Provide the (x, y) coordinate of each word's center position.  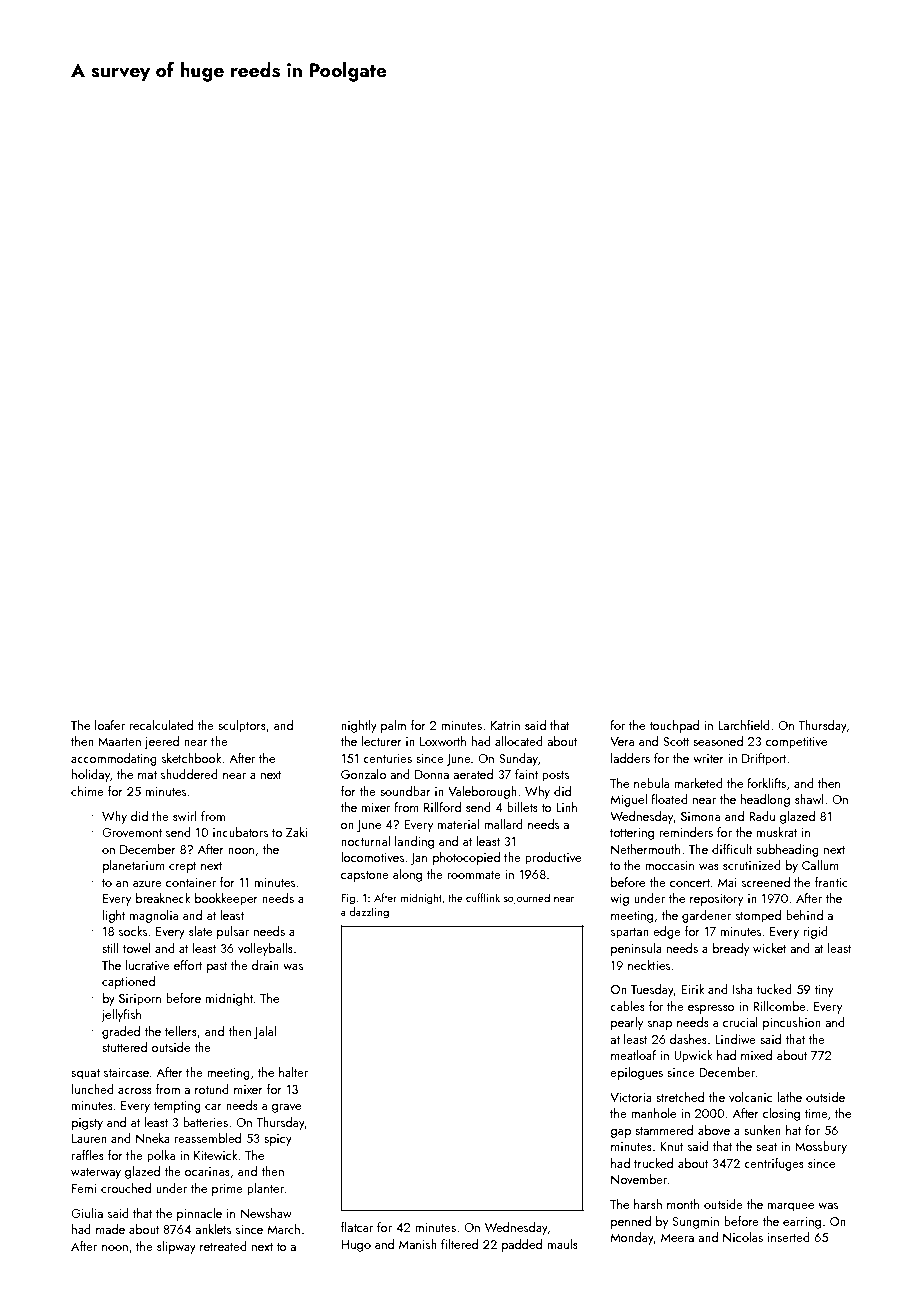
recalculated (161, 725)
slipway (176, 1247)
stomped (758, 916)
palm (393, 726)
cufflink (483, 897)
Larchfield (744, 725)
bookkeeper (226, 899)
